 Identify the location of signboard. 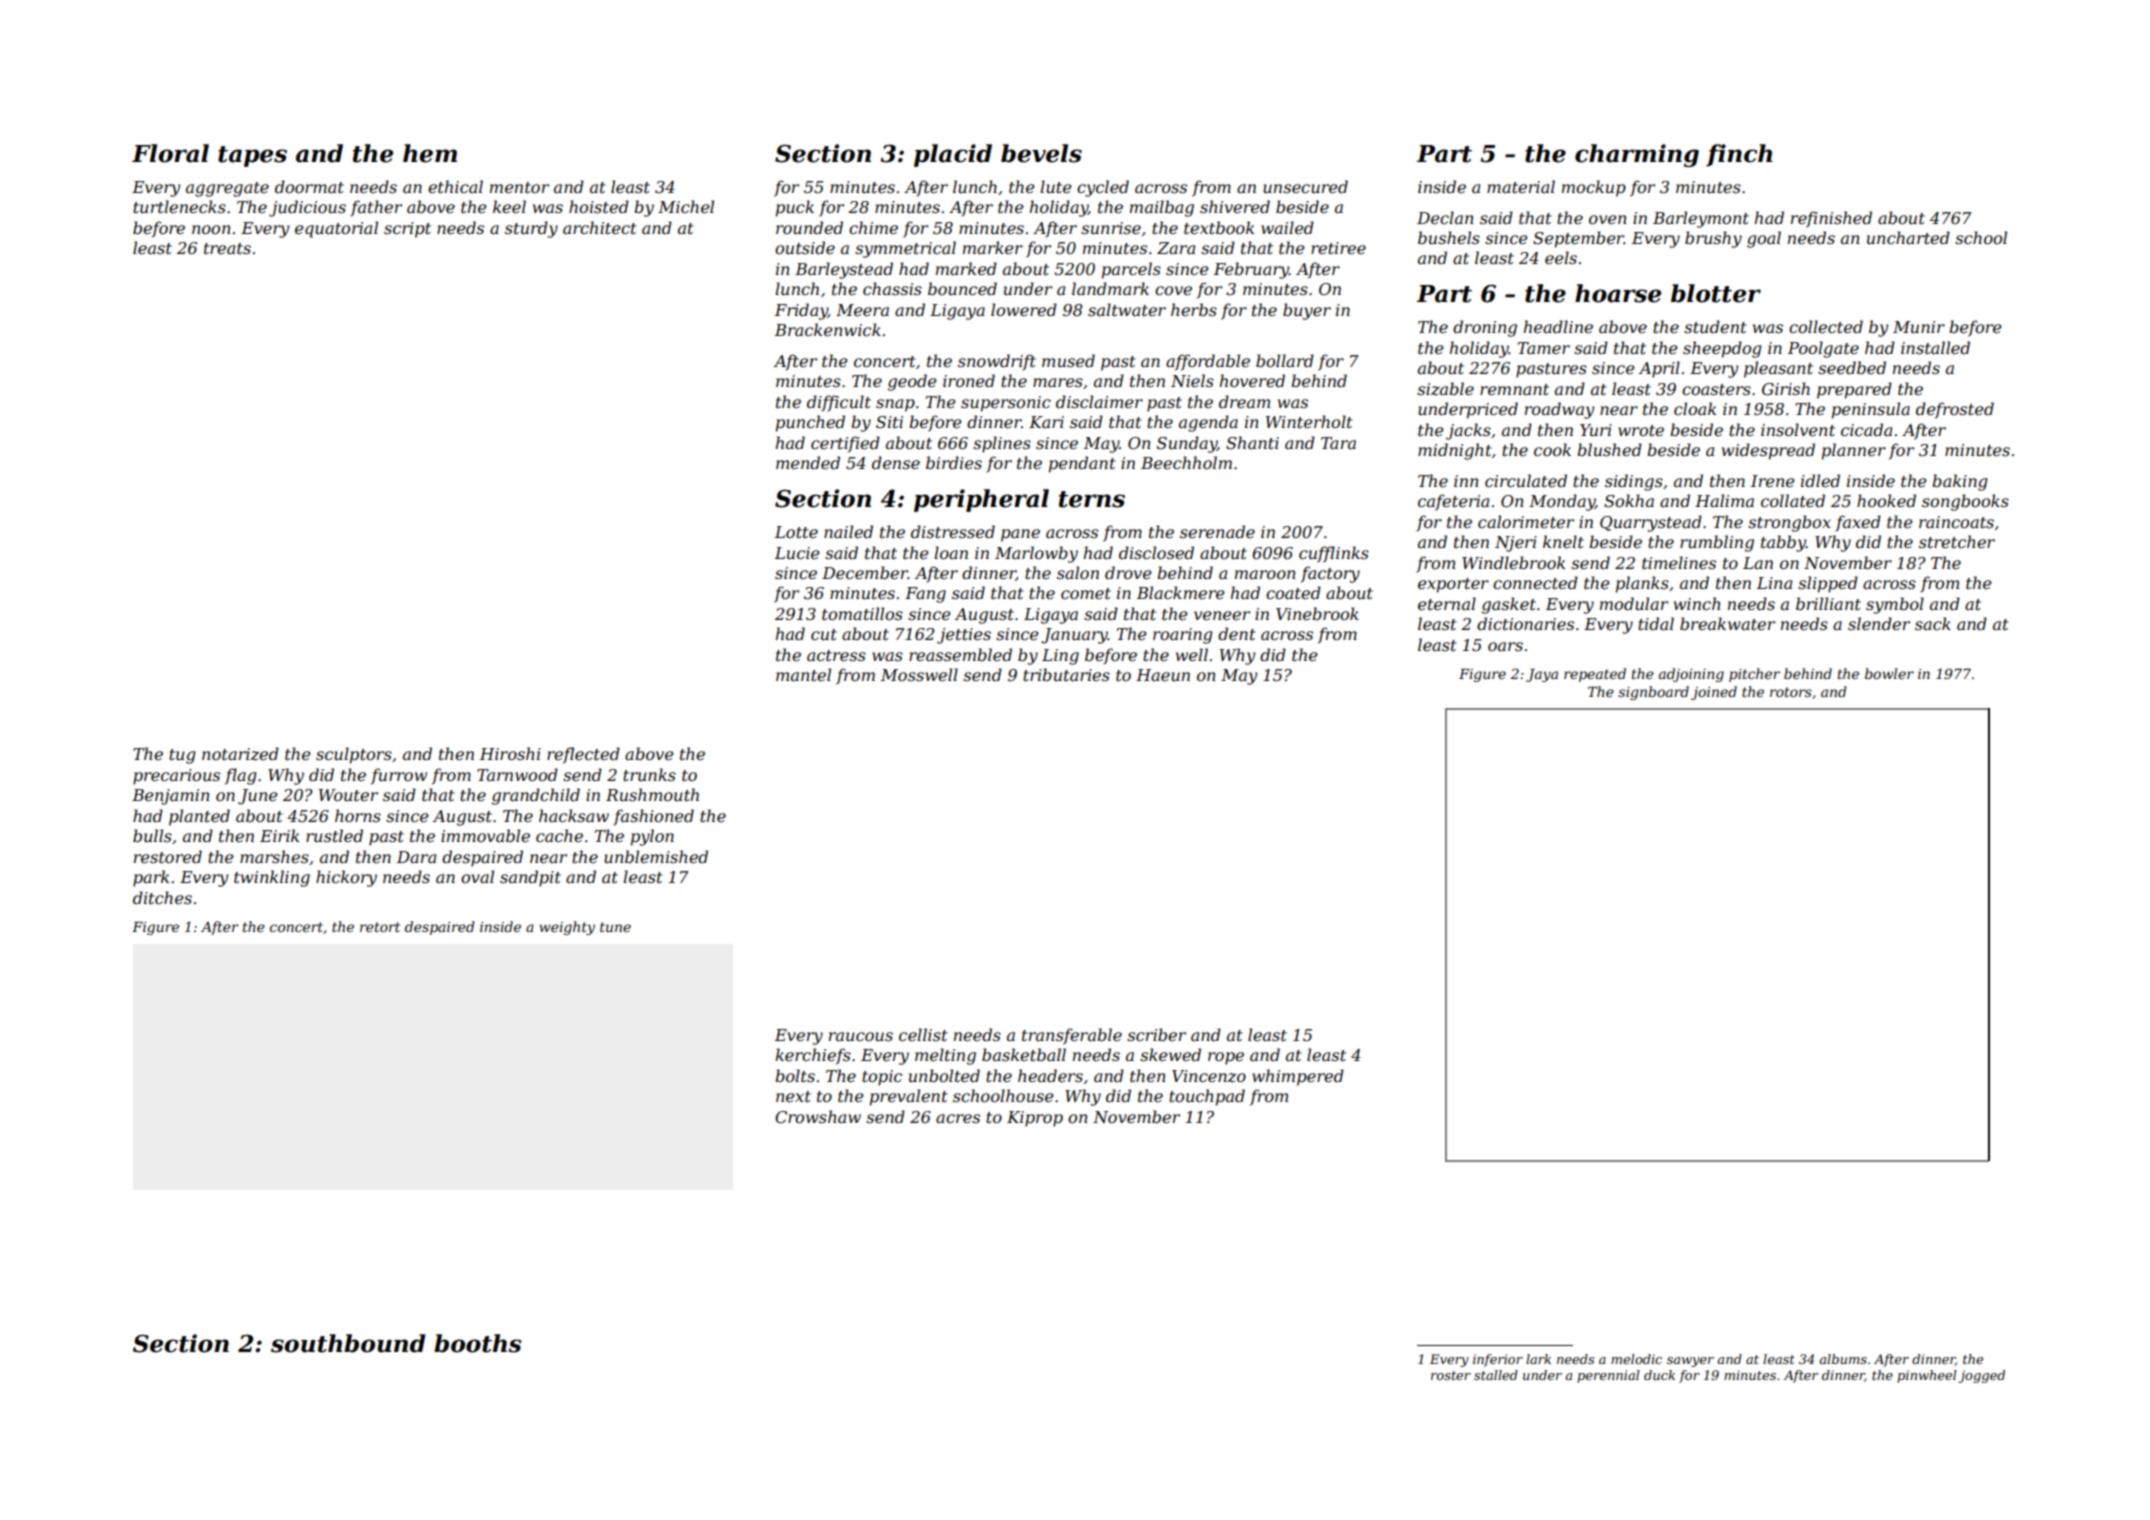
(1653, 693).
